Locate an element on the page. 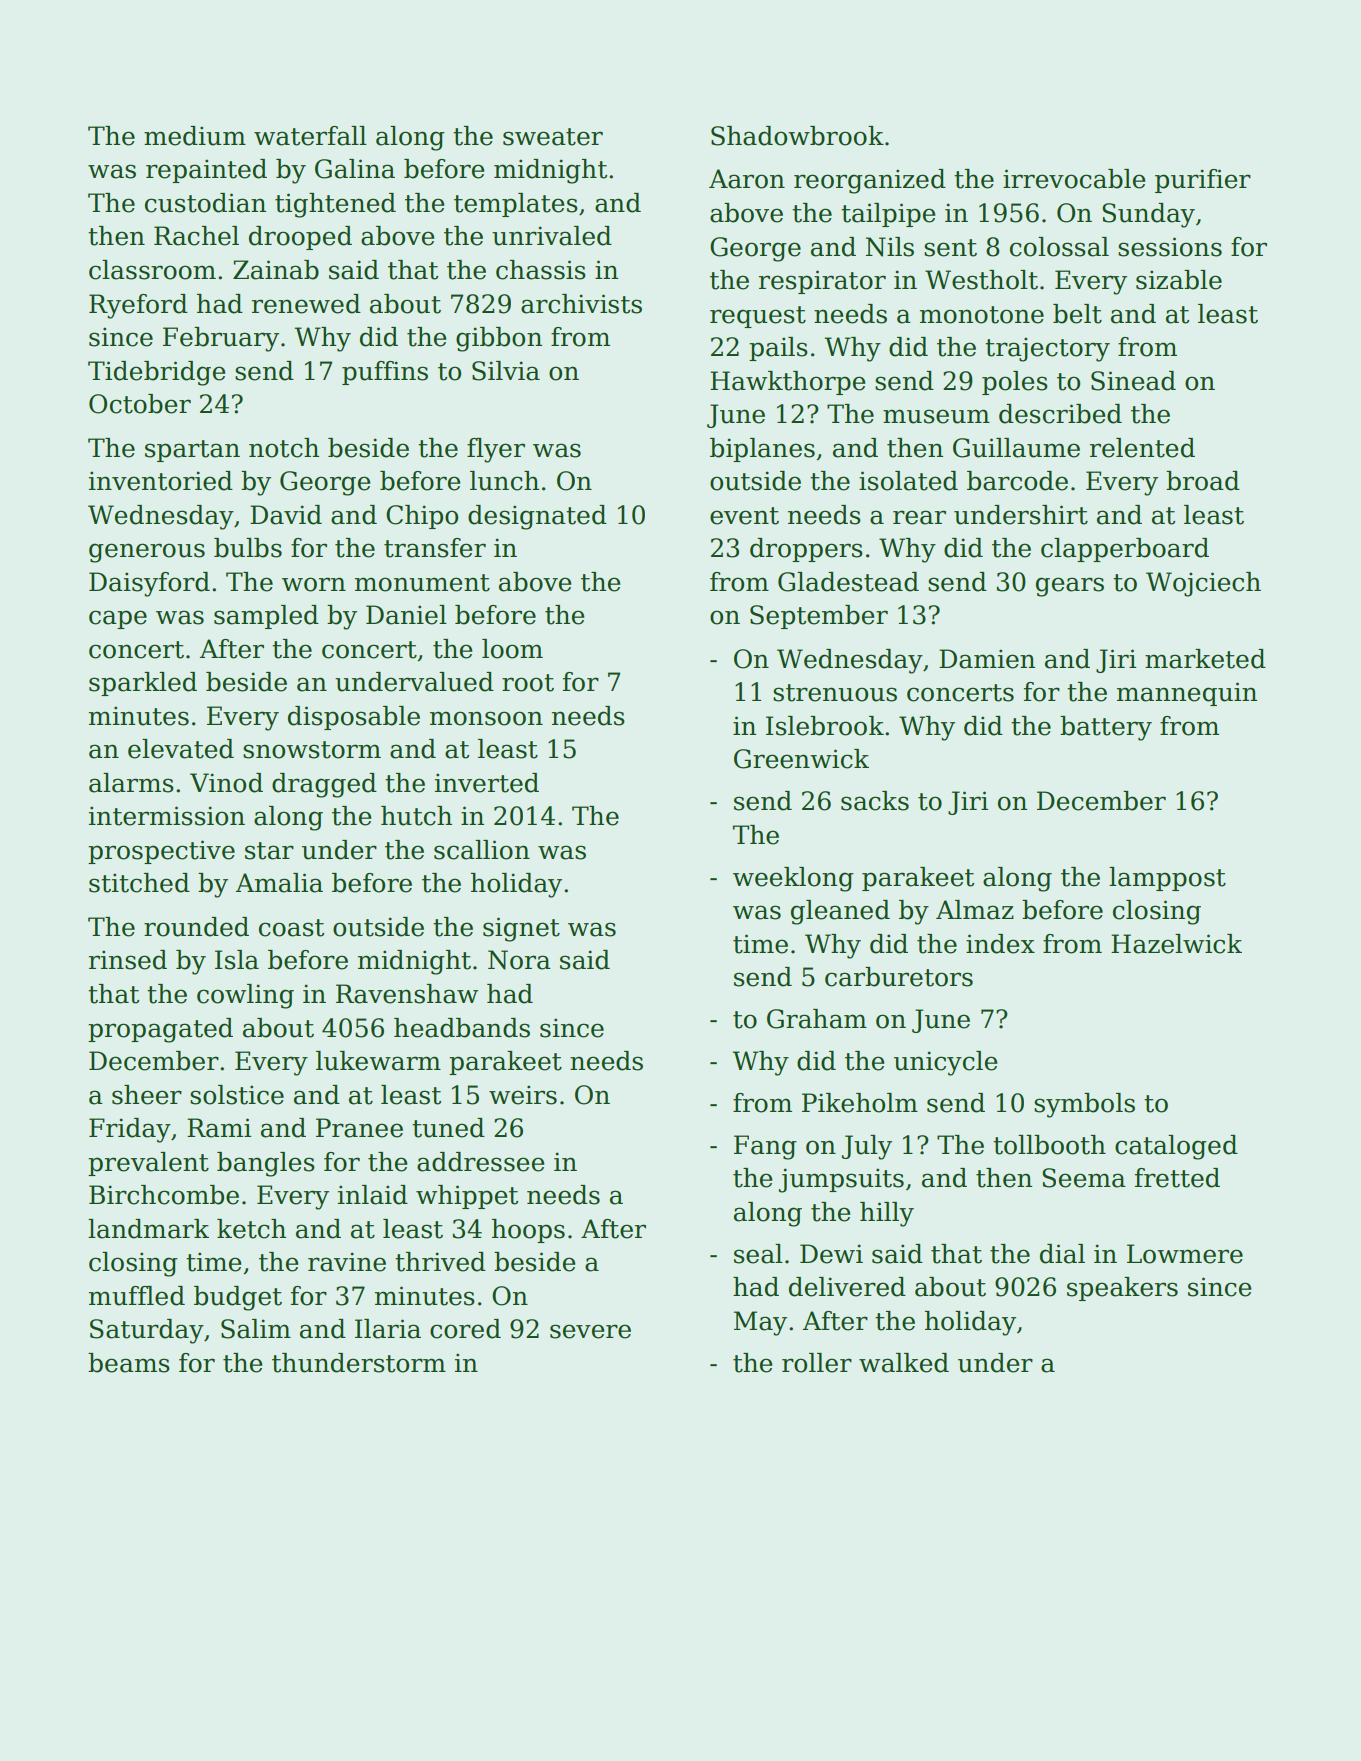 Image resolution: width=1361 pixels, height=1761 pixels. designated is located at coordinates (537, 517).
